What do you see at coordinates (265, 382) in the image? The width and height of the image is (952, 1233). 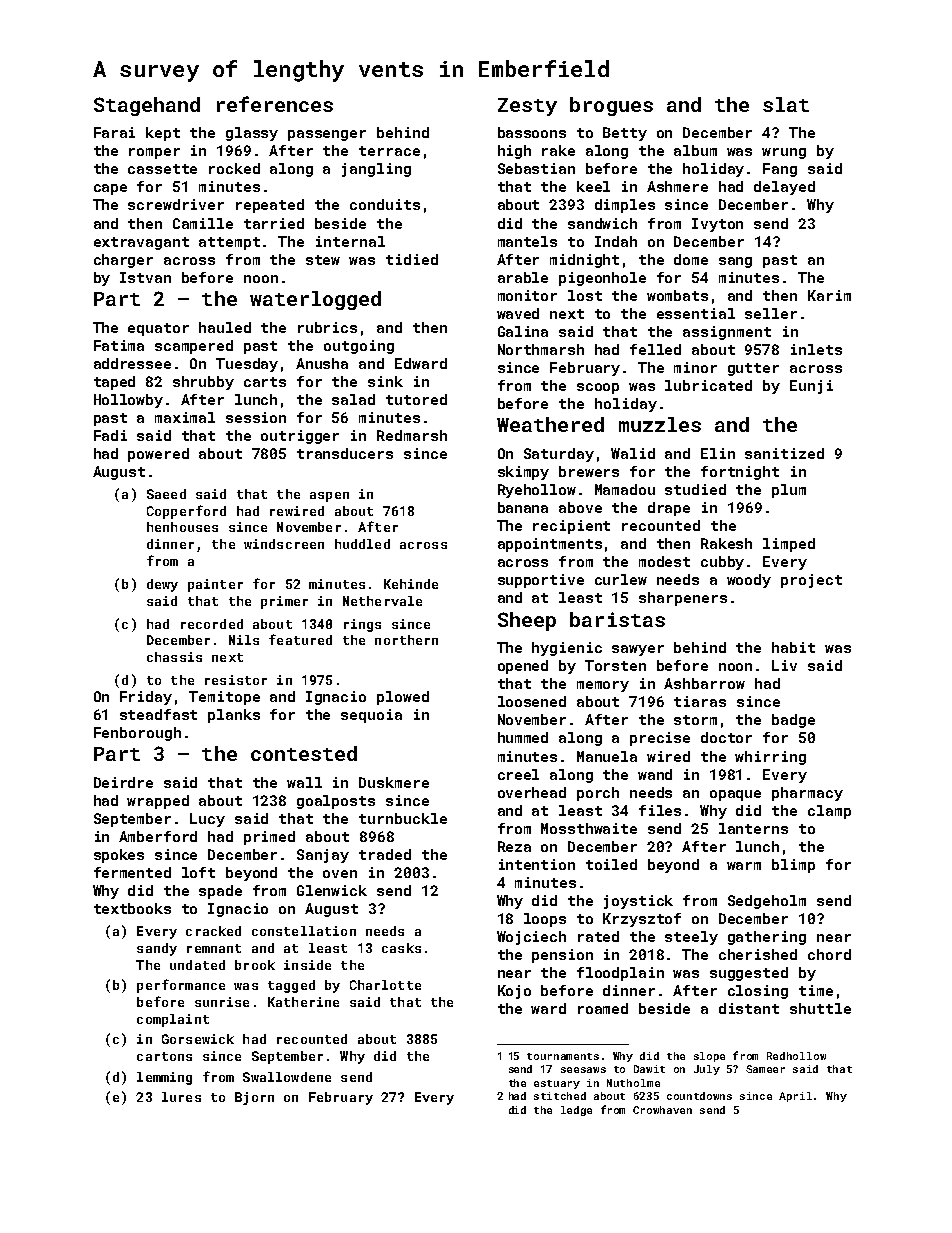 I see `carts` at bounding box center [265, 382].
